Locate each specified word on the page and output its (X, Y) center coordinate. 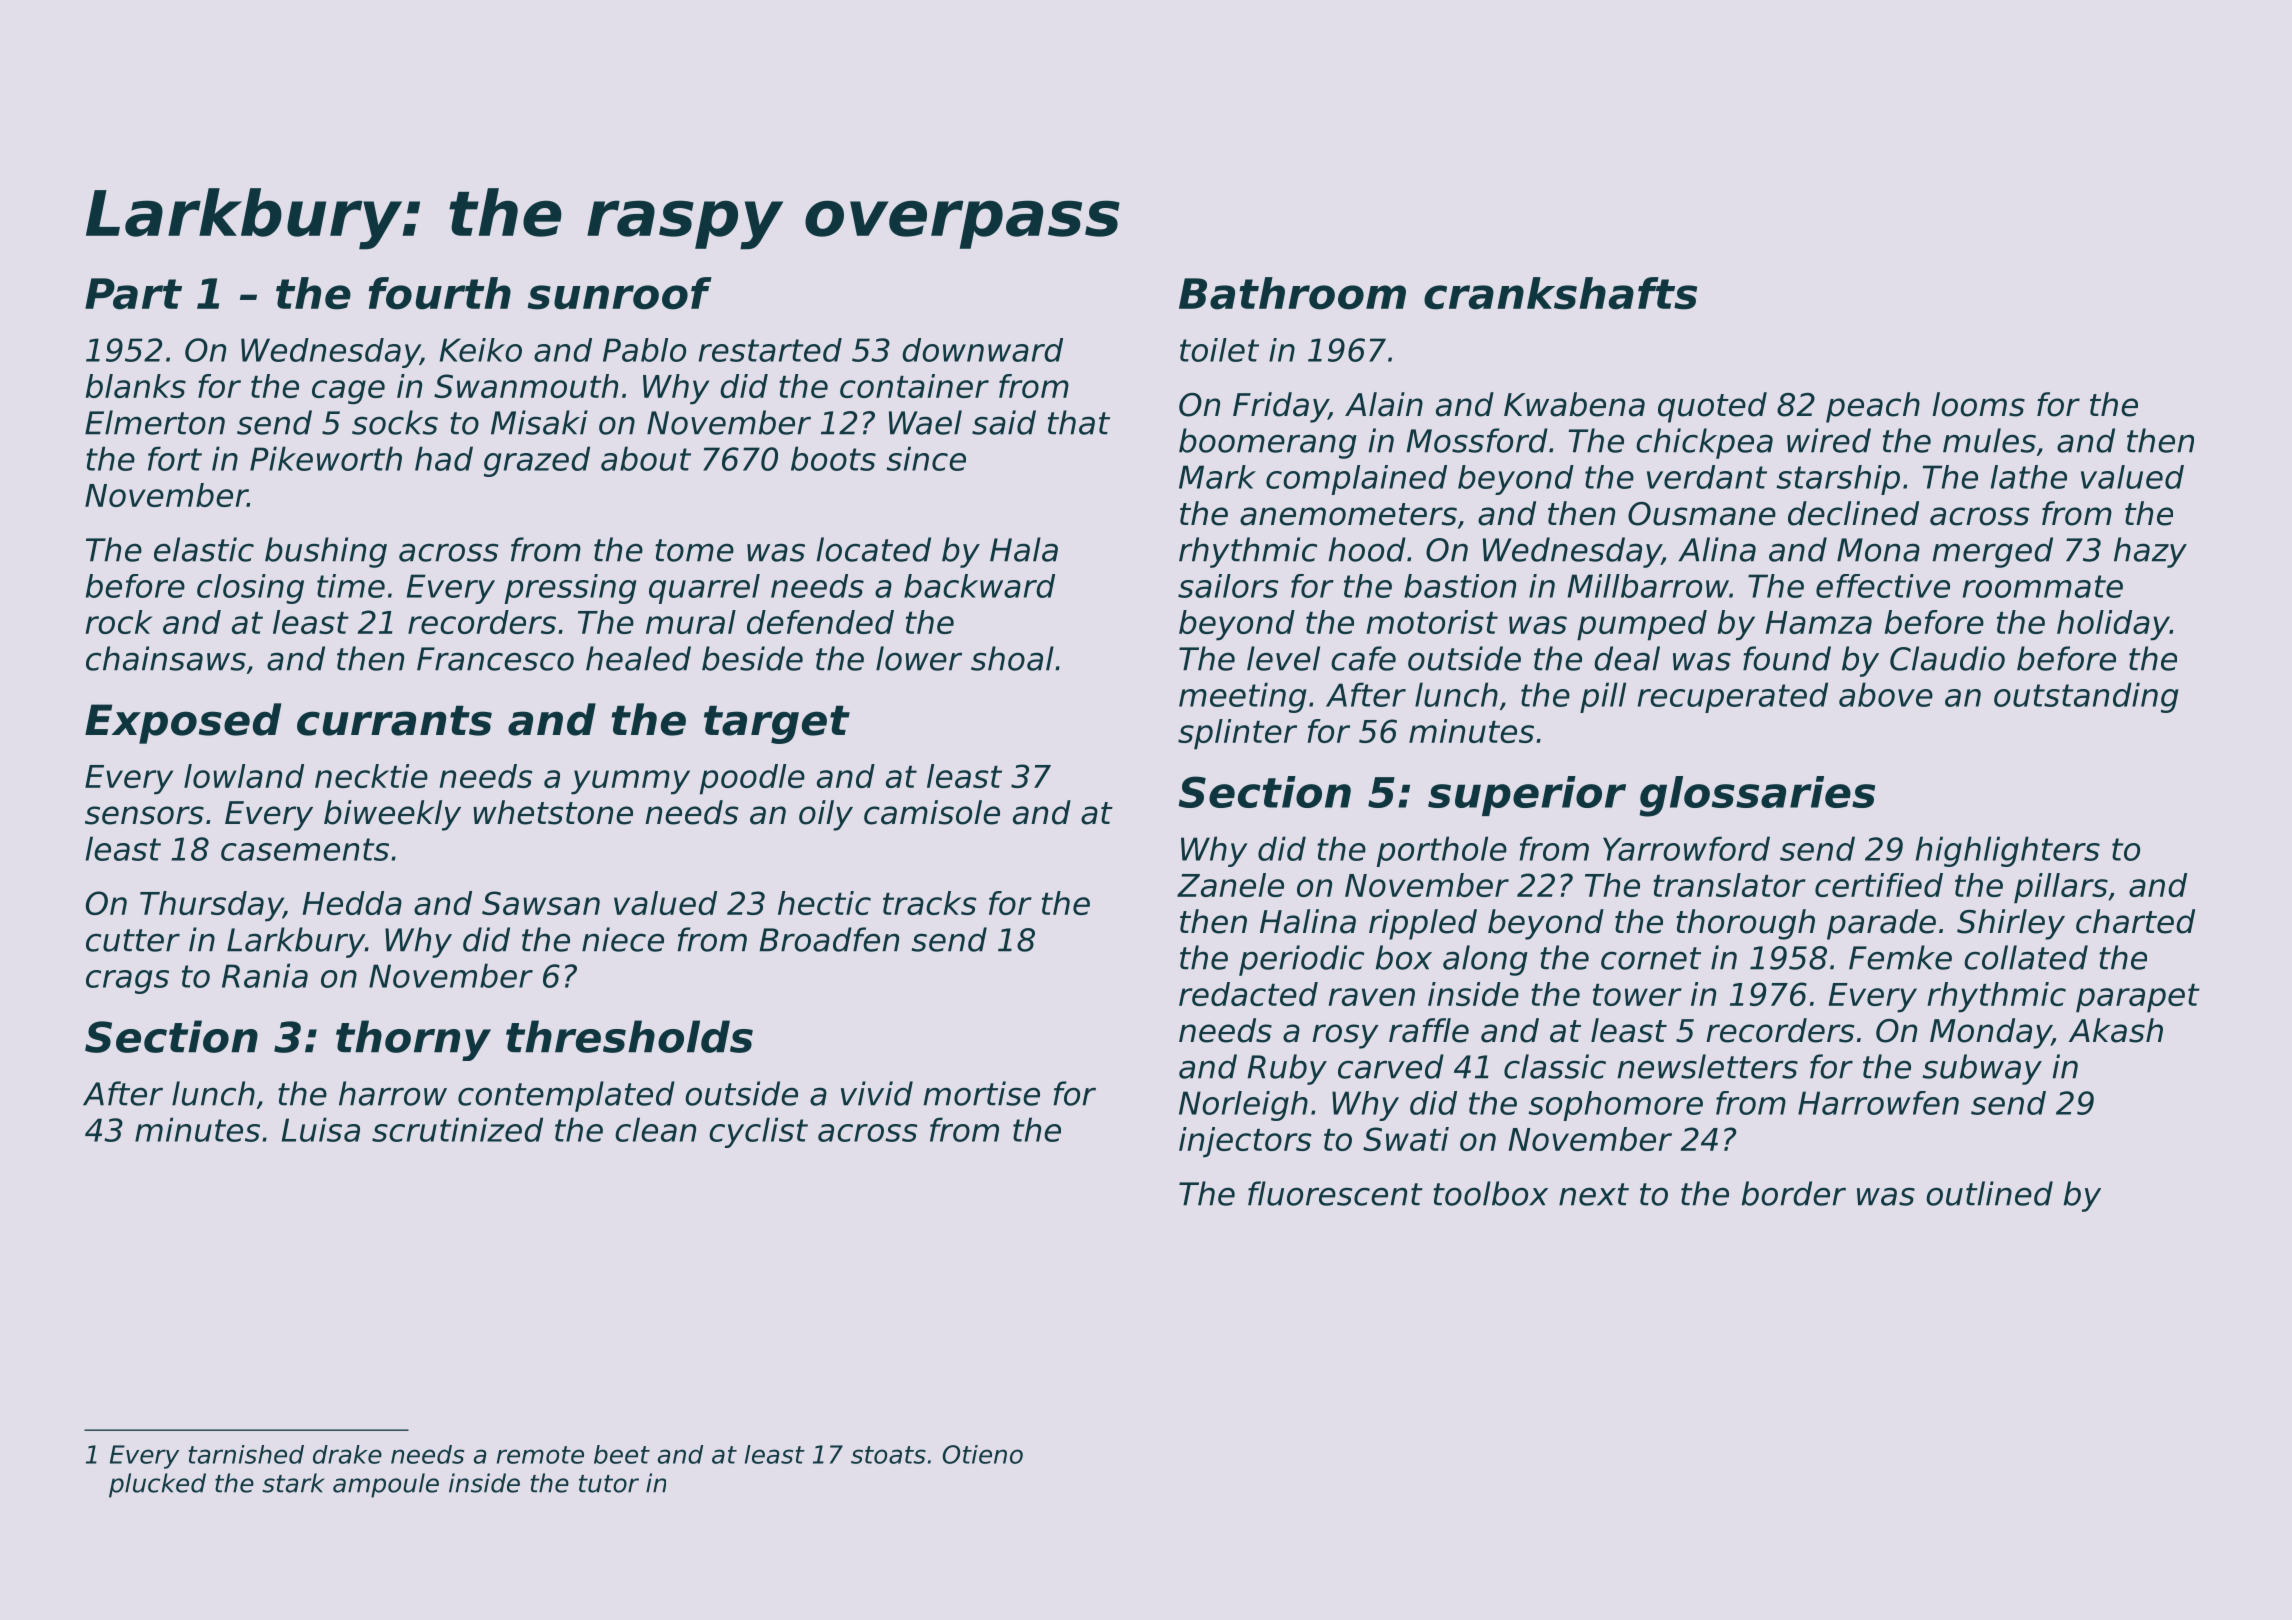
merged (1992, 552)
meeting (1242, 697)
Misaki (539, 422)
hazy (2150, 552)
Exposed (183, 723)
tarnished (246, 1454)
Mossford (1477, 440)
